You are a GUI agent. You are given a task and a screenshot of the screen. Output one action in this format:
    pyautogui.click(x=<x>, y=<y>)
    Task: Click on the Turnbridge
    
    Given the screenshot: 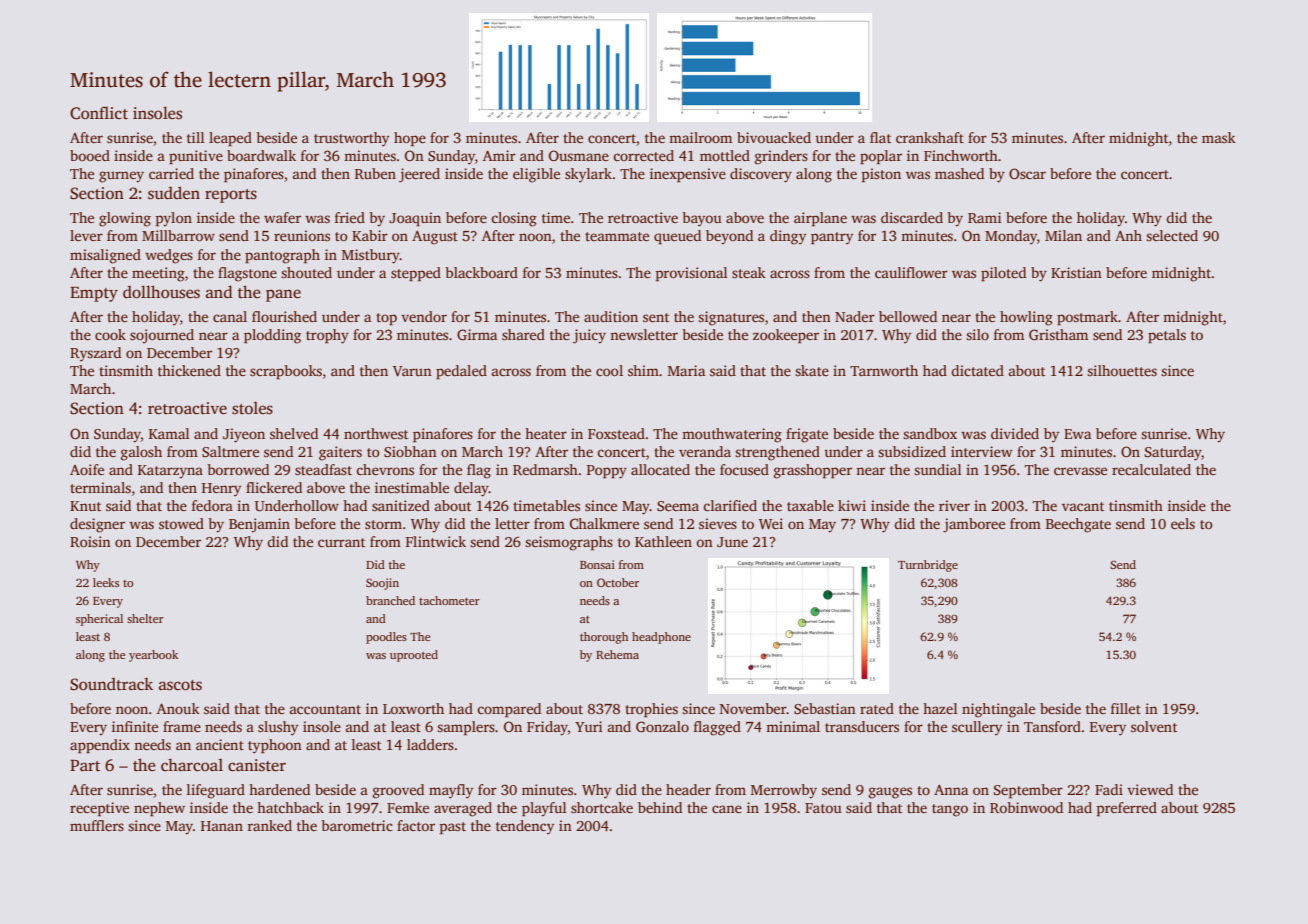 What is the action you would take?
    pyautogui.click(x=928, y=566)
